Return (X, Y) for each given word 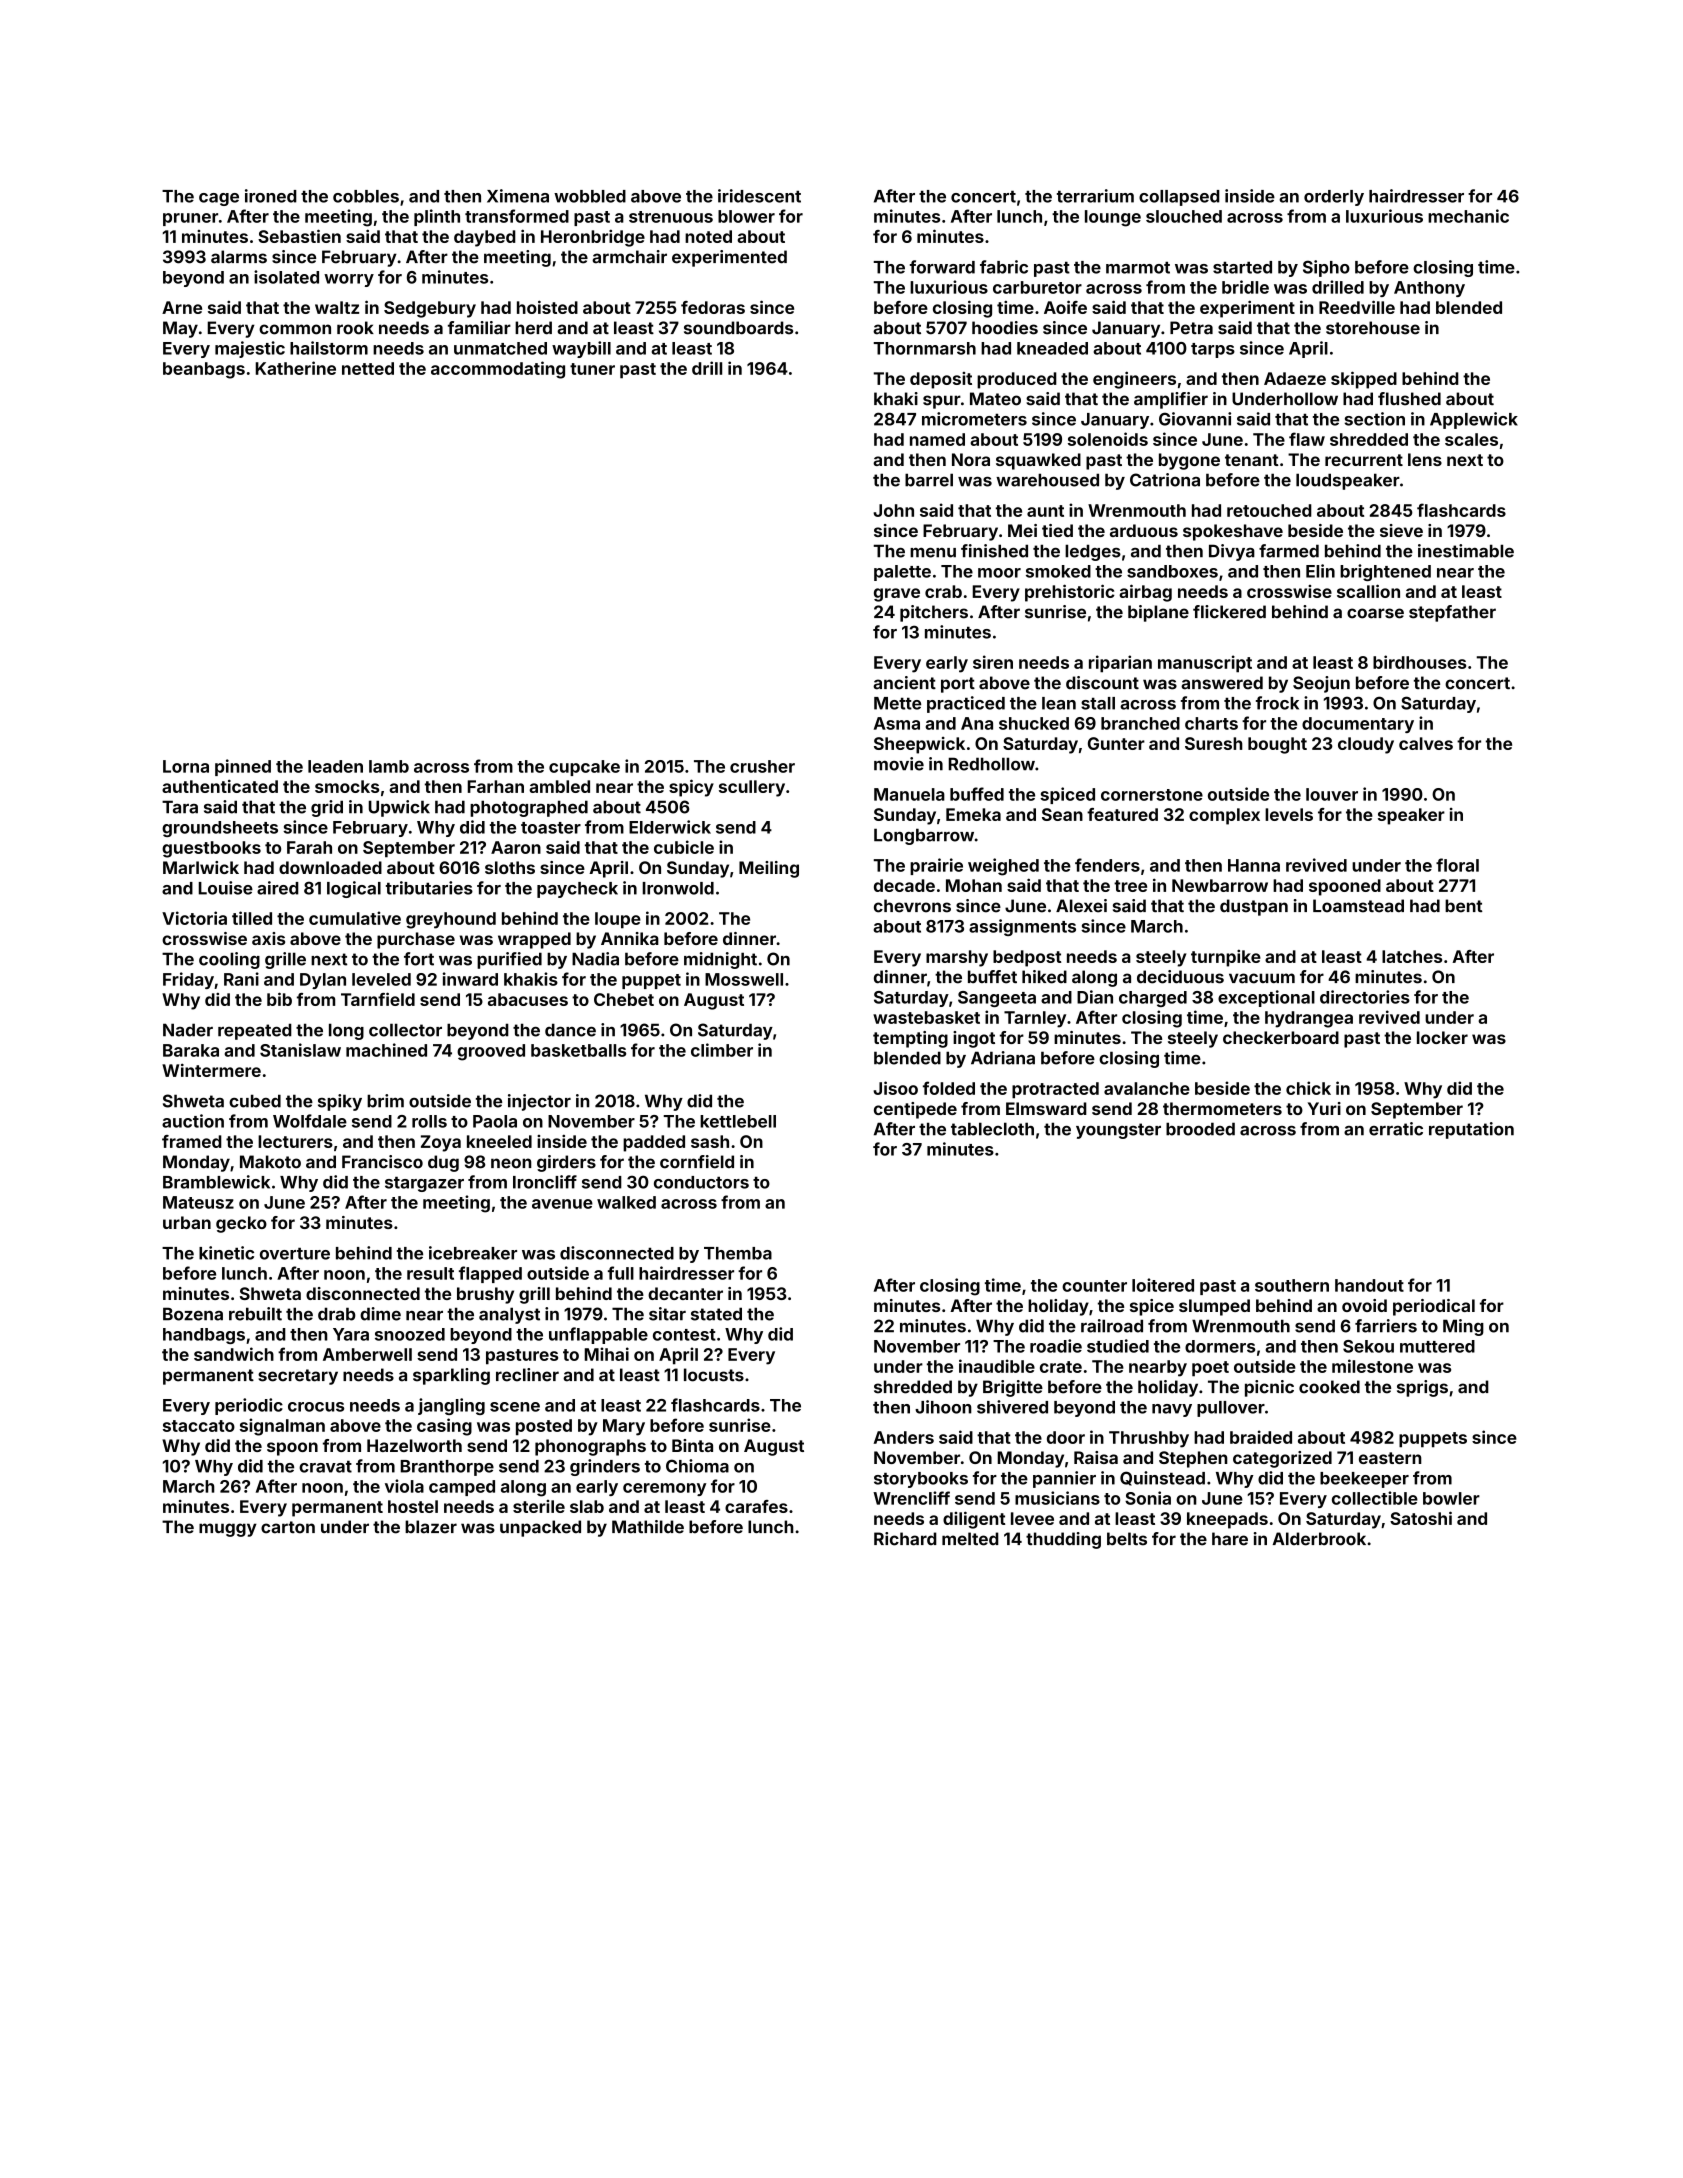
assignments (1022, 927)
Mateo (995, 399)
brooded (1200, 1129)
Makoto (270, 1162)
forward (942, 267)
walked (626, 1202)
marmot (1138, 268)
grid (327, 808)
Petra (1191, 328)
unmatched (500, 348)
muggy (228, 1530)
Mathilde (648, 1527)
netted (368, 368)
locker (1442, 1037)
